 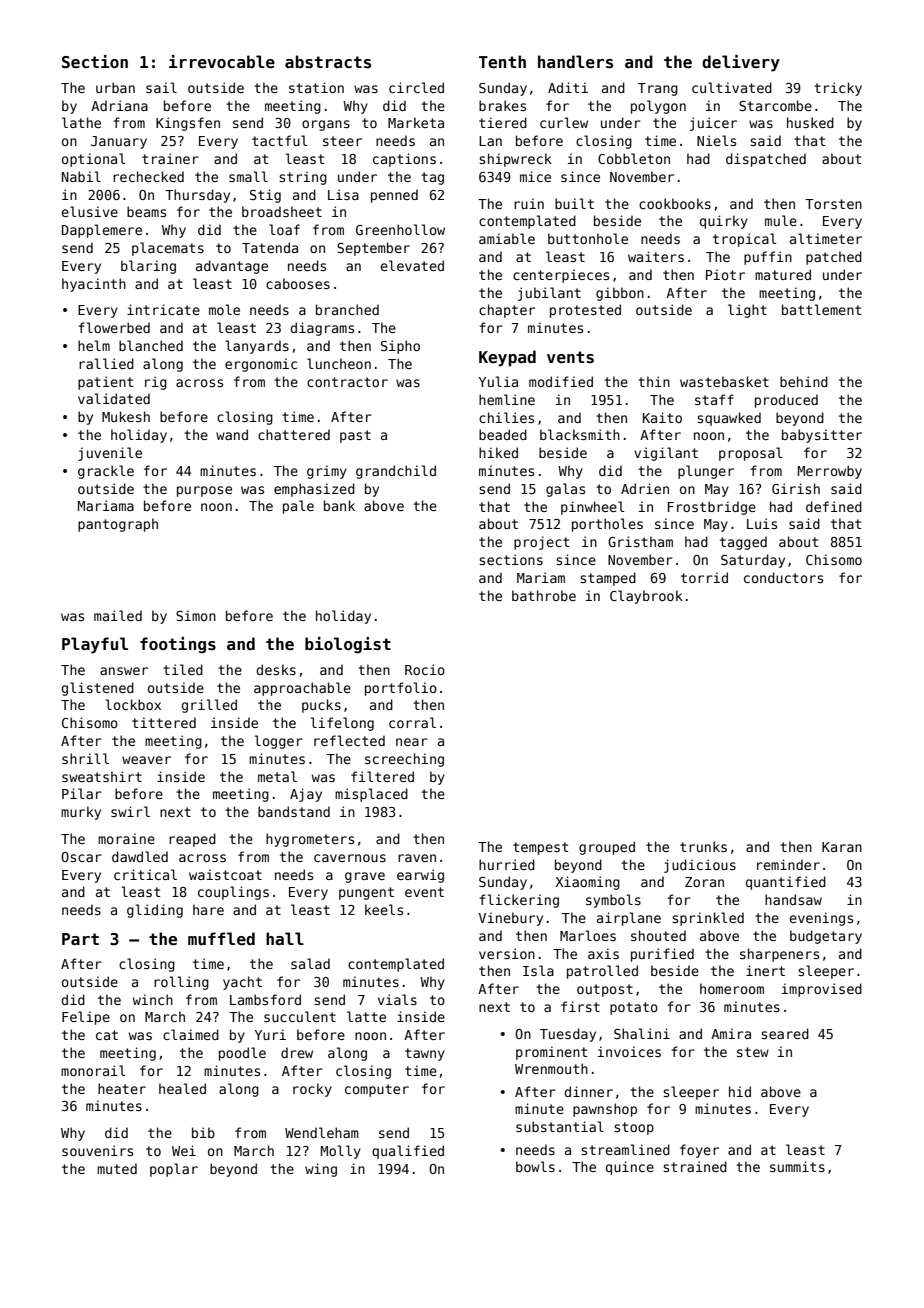 What do you see at coordinates (842, 847) in the screenshot?
I see `Karan` at bounding box center [842, 847].
